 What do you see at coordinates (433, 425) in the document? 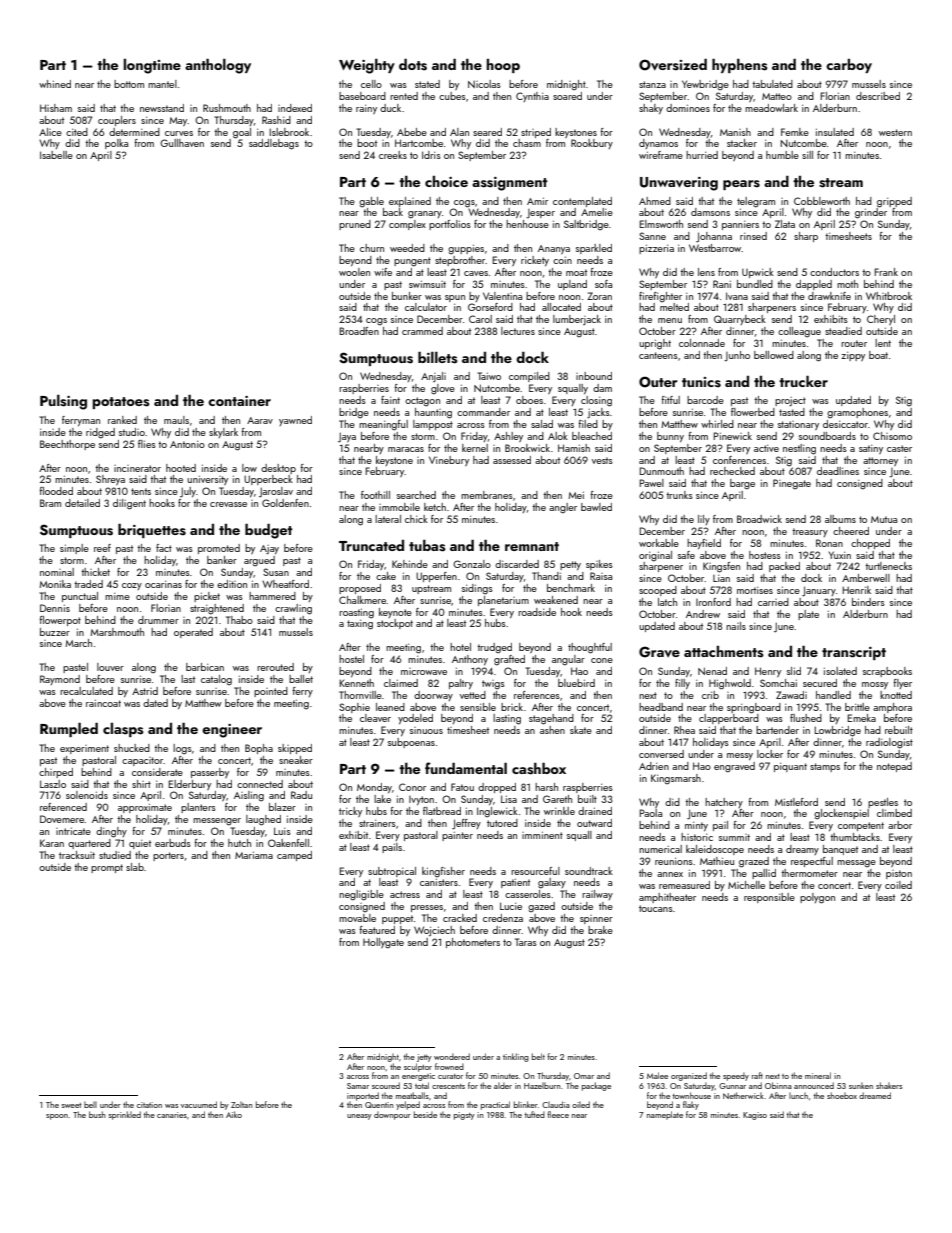
I see `lamppost` at bounding box center [433, 425].
